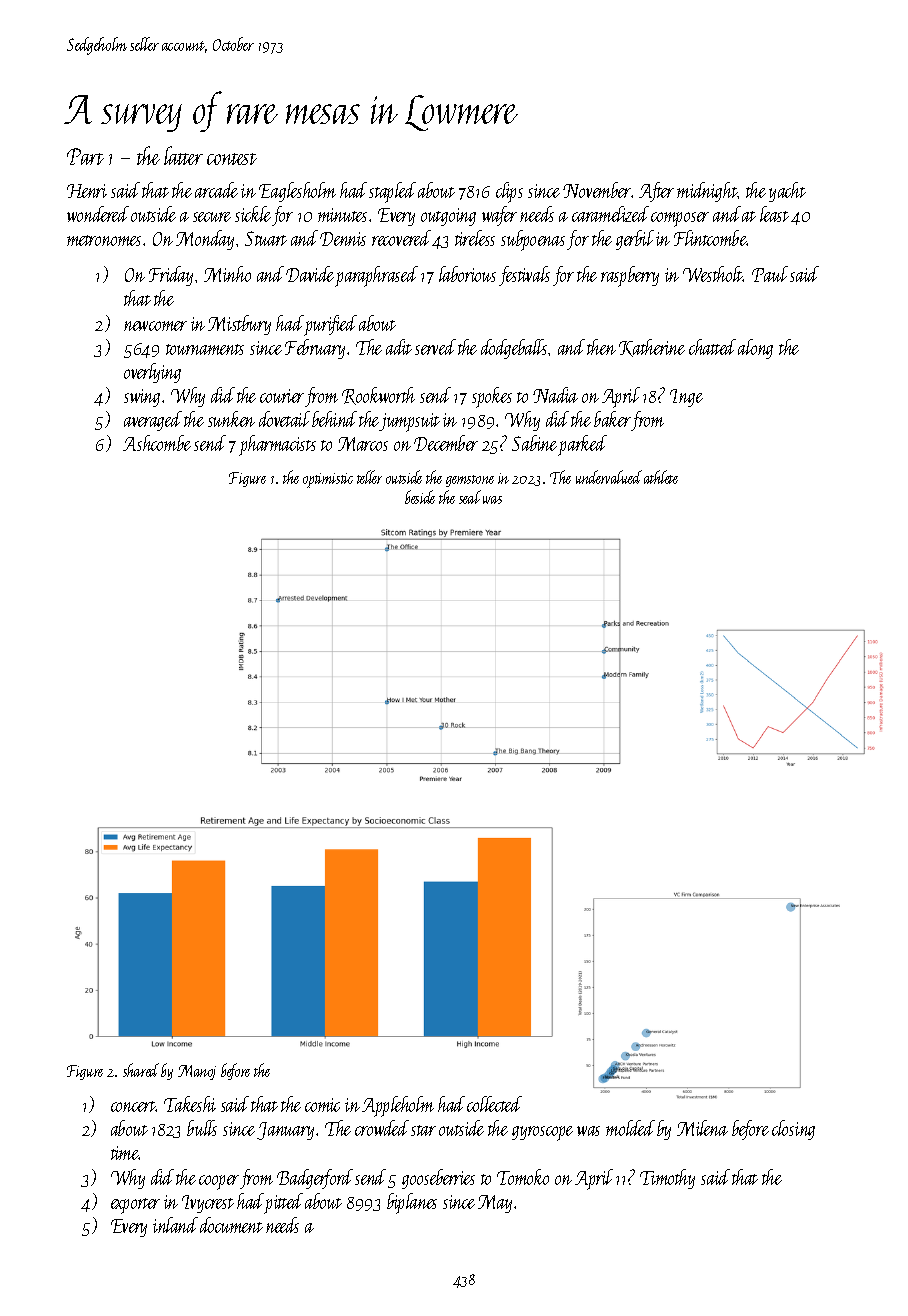 The height and width of the screenshot is (1316, 908). Describe the element at coordinates (157, 443) in the screenshot. I see `Ashcombe` at that location.
